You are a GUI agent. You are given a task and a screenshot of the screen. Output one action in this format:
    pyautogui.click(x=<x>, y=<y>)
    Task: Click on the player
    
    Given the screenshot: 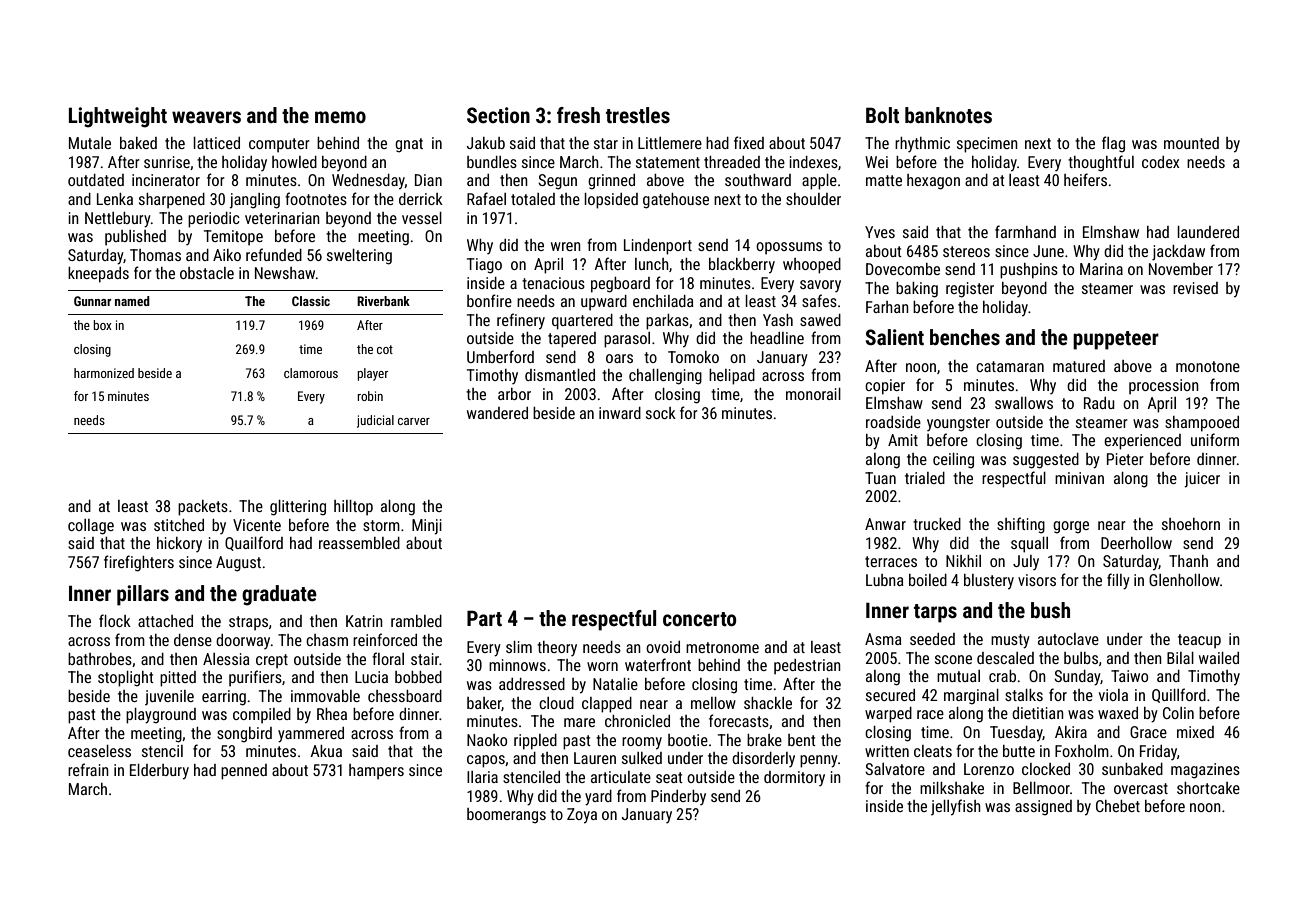 What is the action you would take?
    pyautogui.click(x=373, y=374)
